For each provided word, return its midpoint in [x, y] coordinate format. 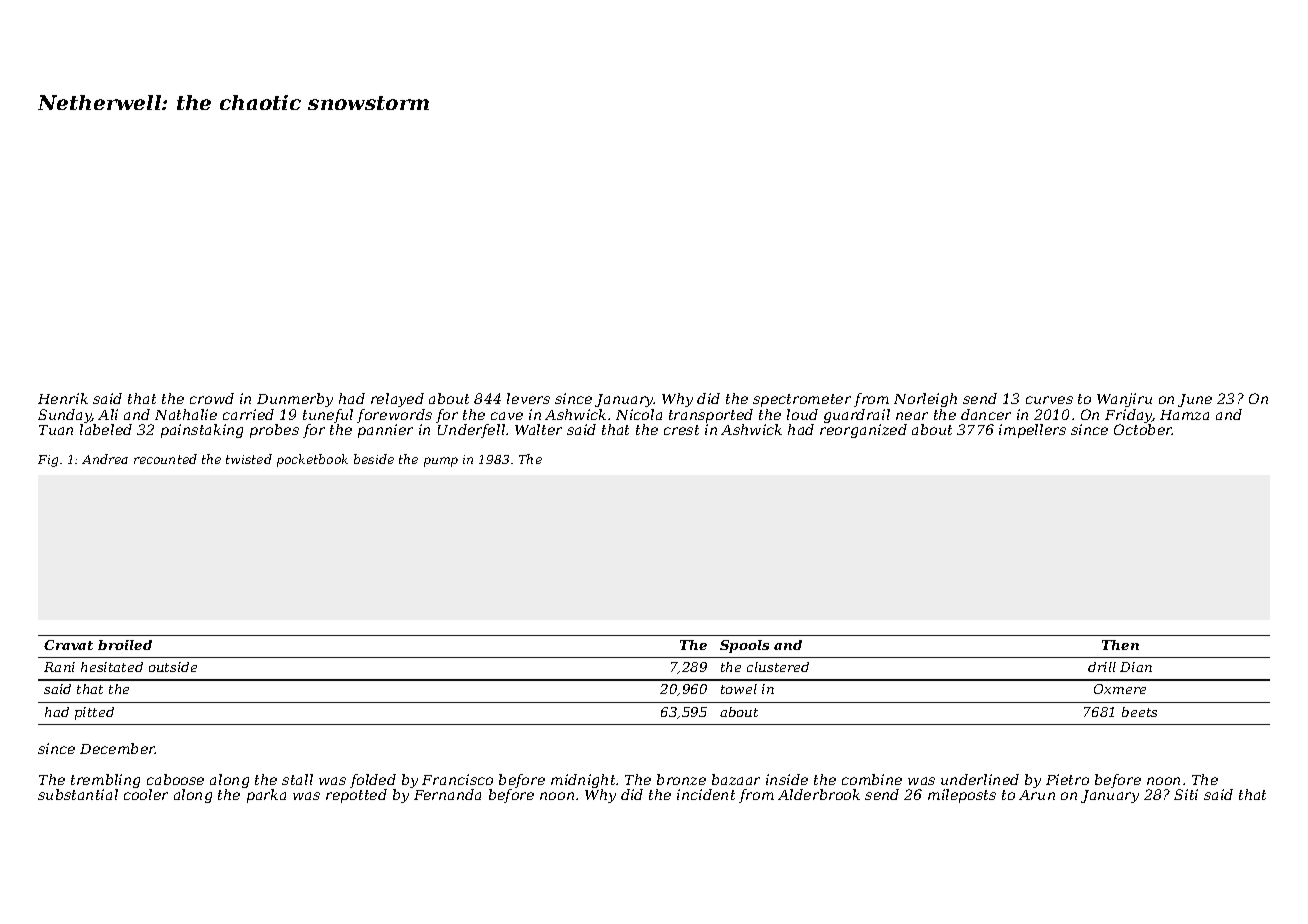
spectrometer [802, 400]
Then [1120, 645]
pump [441, 462]
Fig [48, 461]
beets [1139, 712]
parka [266, 796]
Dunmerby [295, 400]
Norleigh [925, 400]
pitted [94, 713]
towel [739, 689]
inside [787, 779]
